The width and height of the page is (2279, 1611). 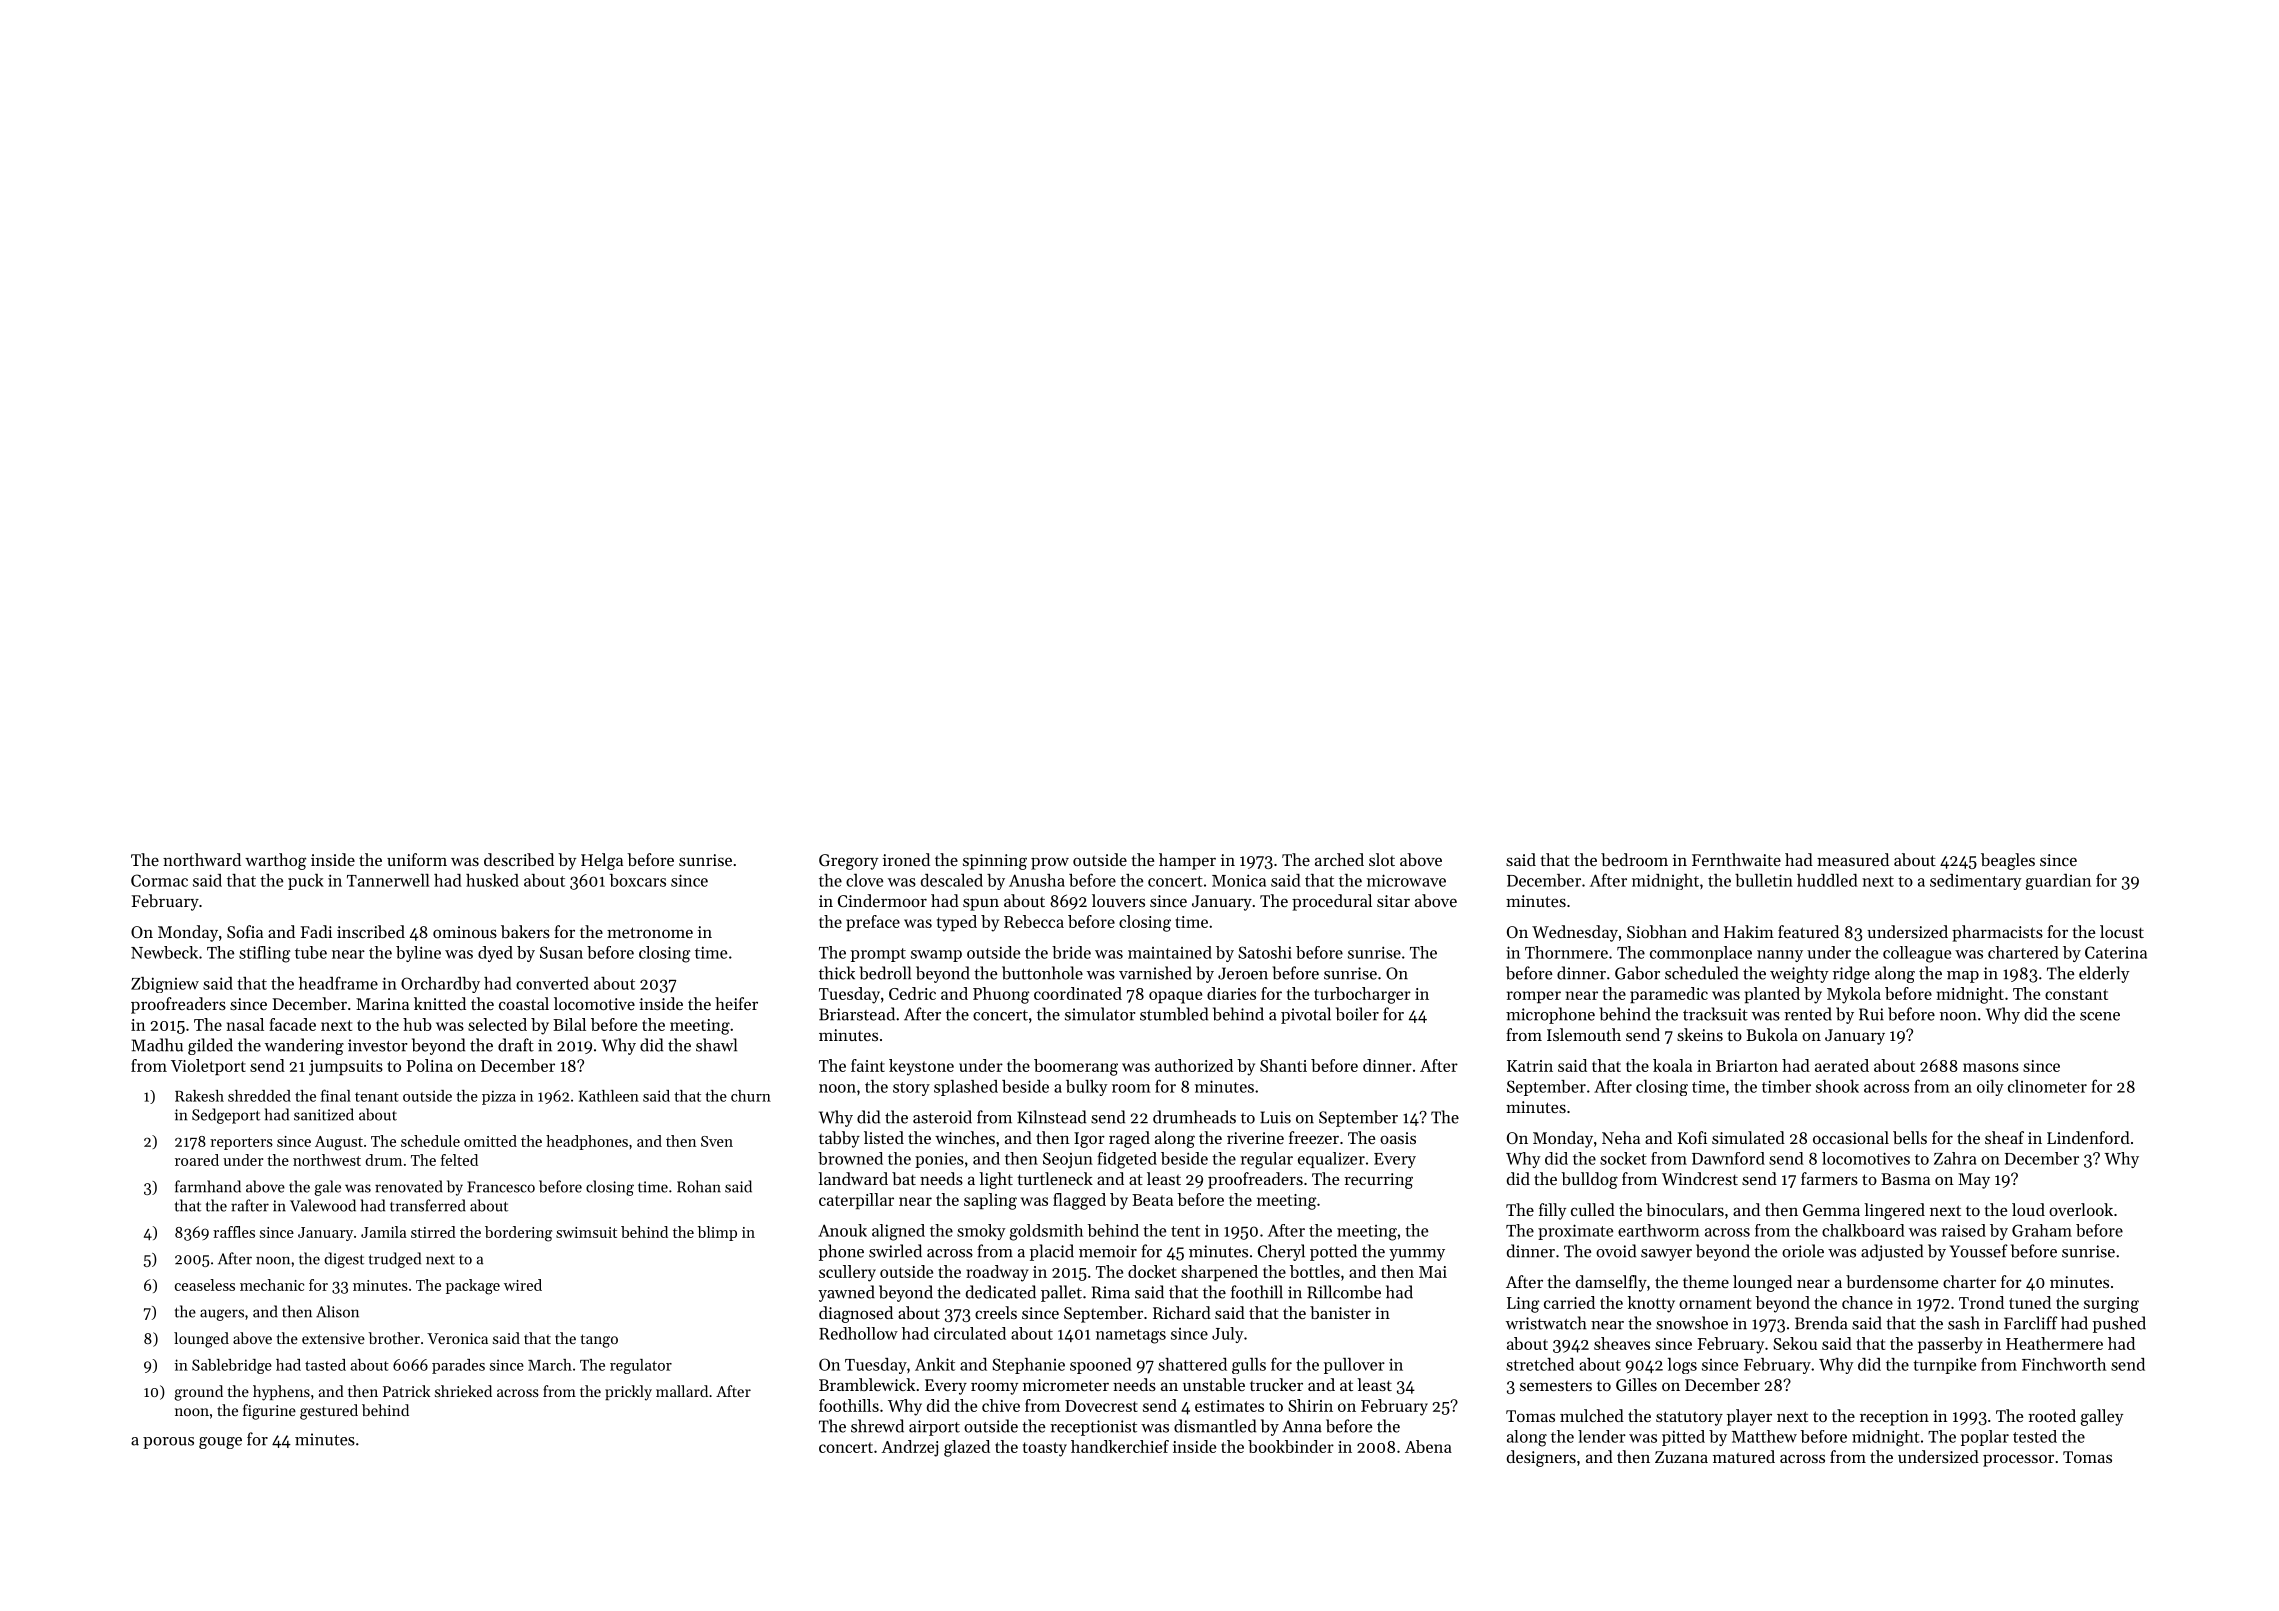 I want to click on processor, so click(x=2018, y=1460).
